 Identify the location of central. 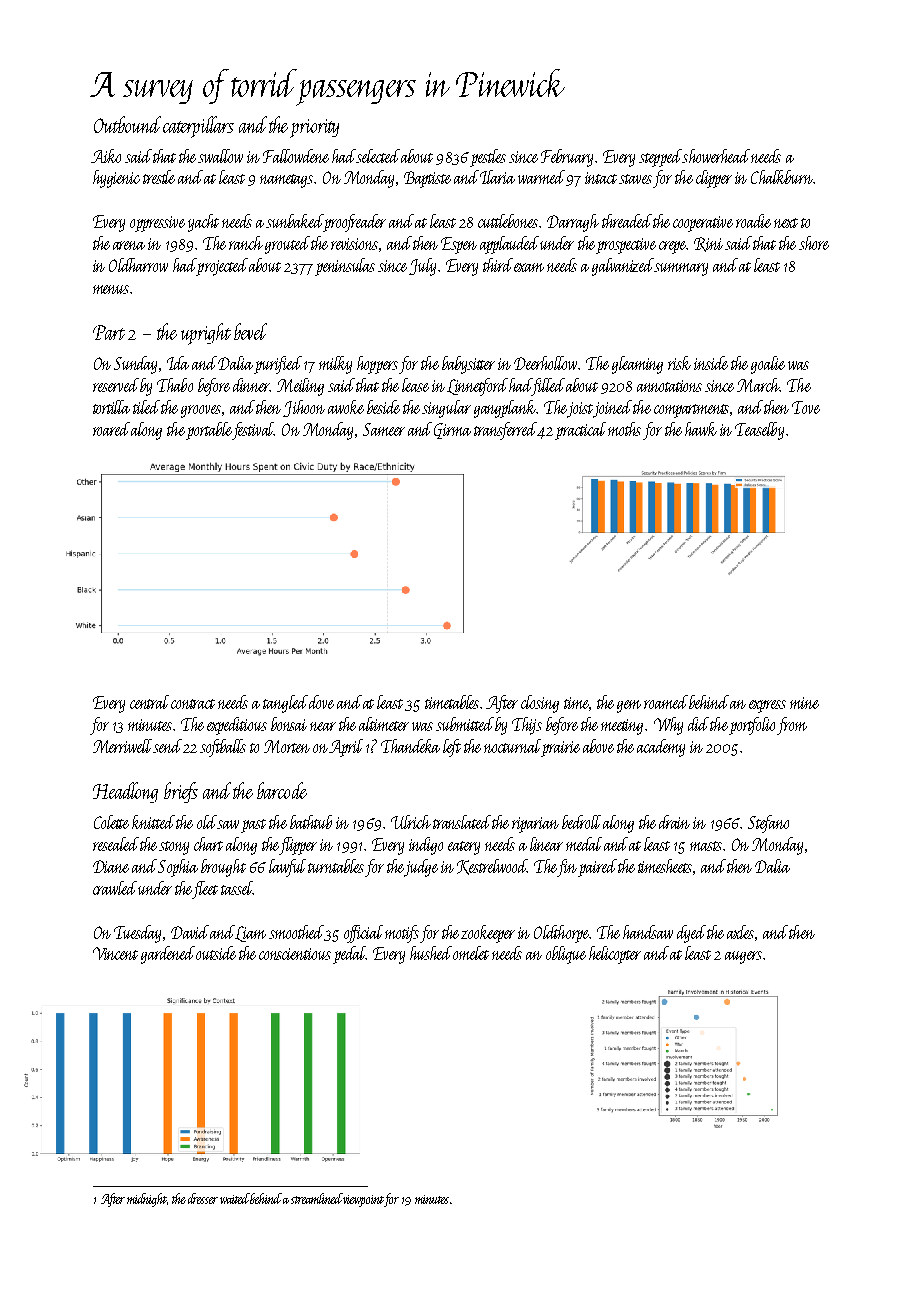
(149, 702).
